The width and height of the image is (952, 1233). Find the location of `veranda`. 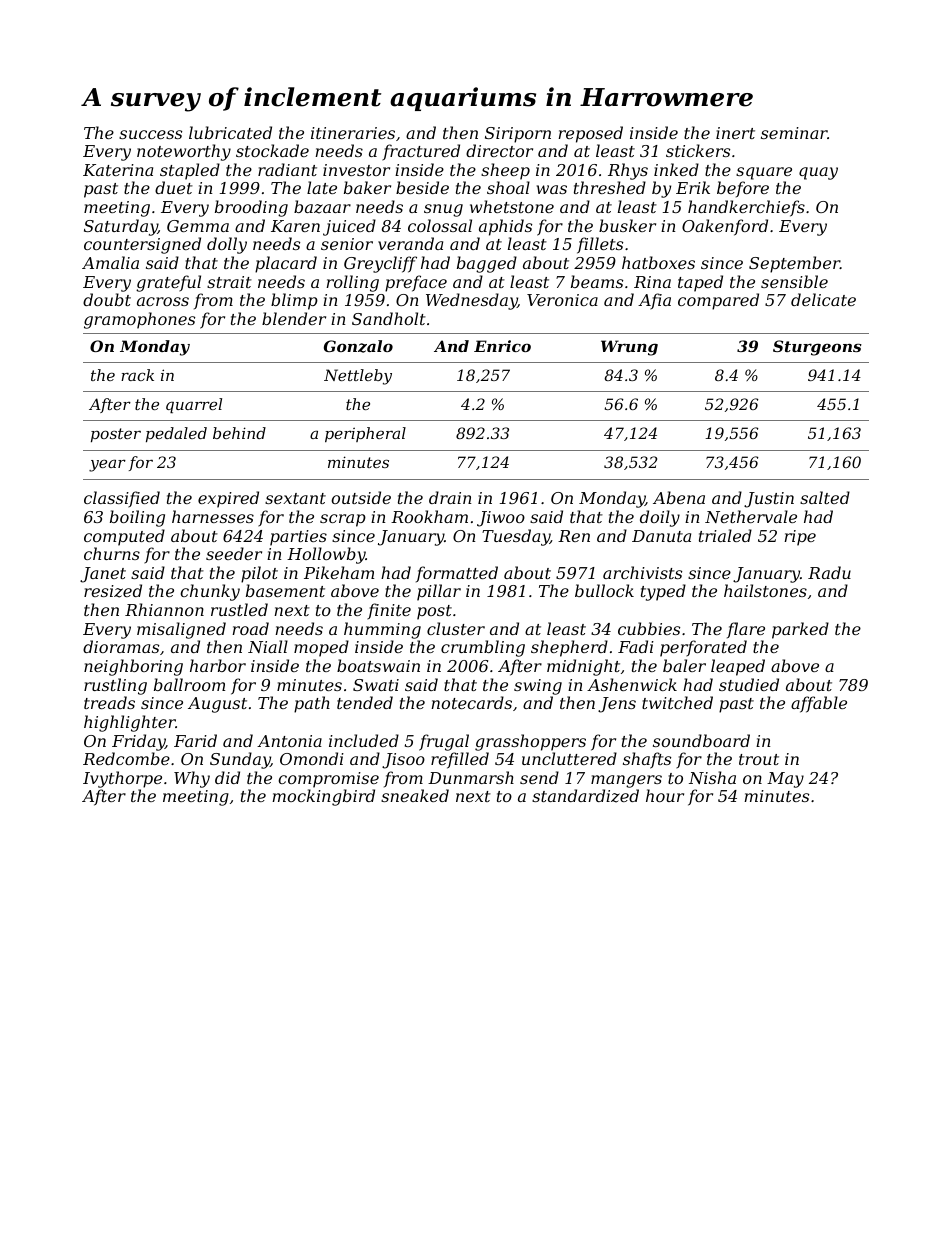

veranda is located at coordinates (410, 243).
